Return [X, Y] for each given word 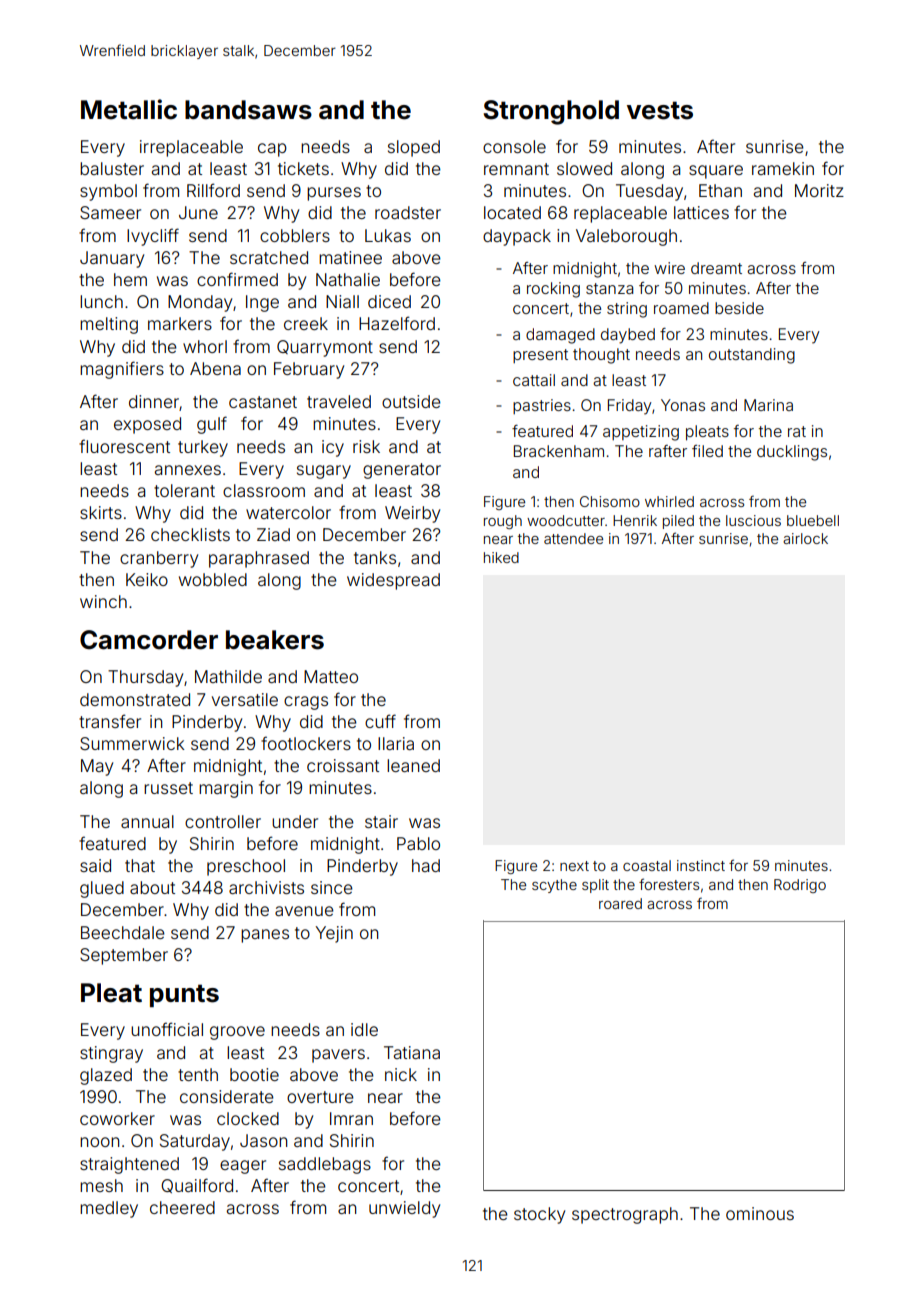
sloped [414, 148]
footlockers [306, 743]
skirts [101, 512]
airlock [805, 538]
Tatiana [412, 1052]
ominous [760, 1213]
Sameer [110, 212]
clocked [248, 1118]
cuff [380, 721]
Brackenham [559, 451]
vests [660, 110]
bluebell [813, 520]
